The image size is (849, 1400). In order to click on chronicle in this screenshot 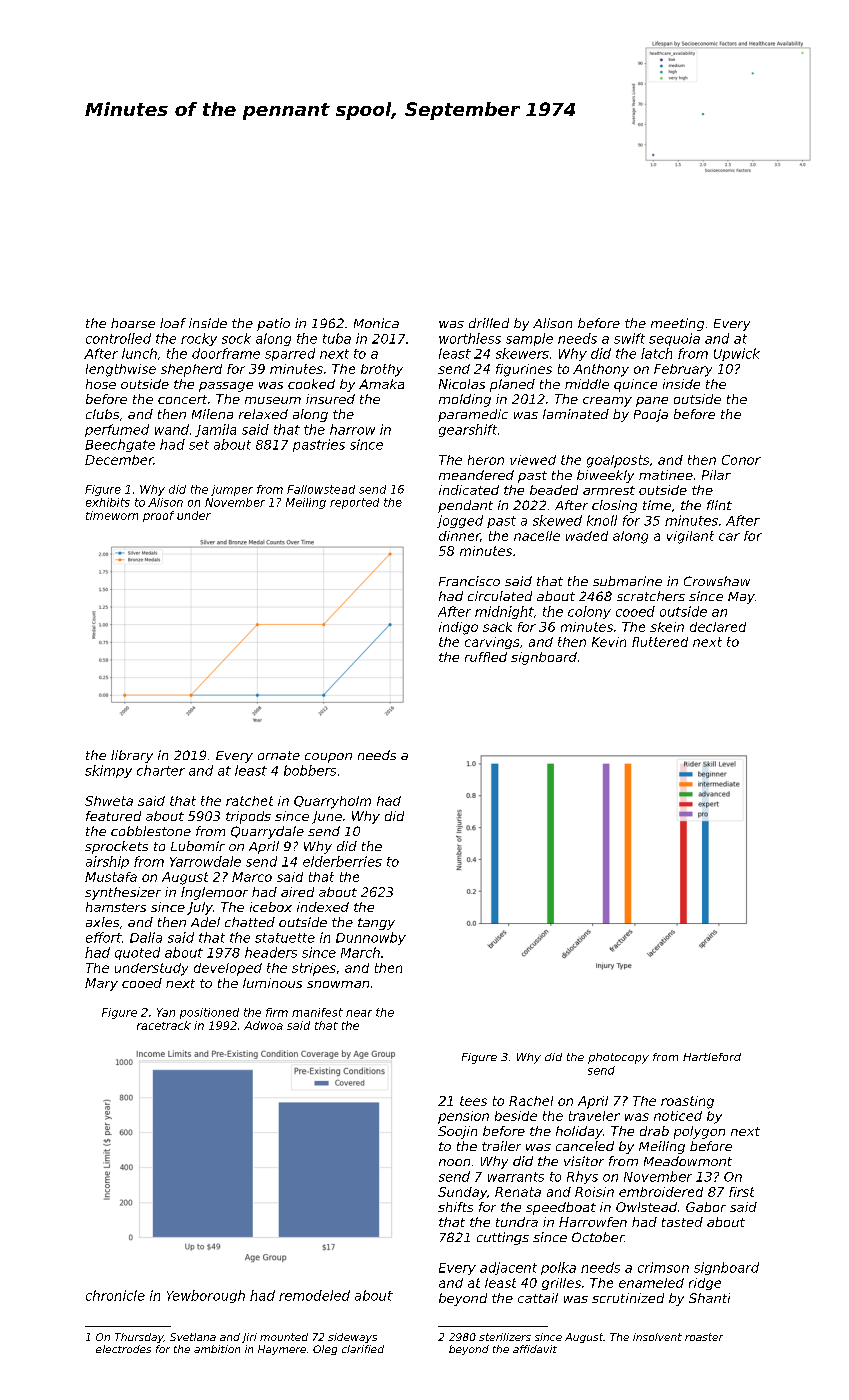, I will do `click(115, 1295)`.
